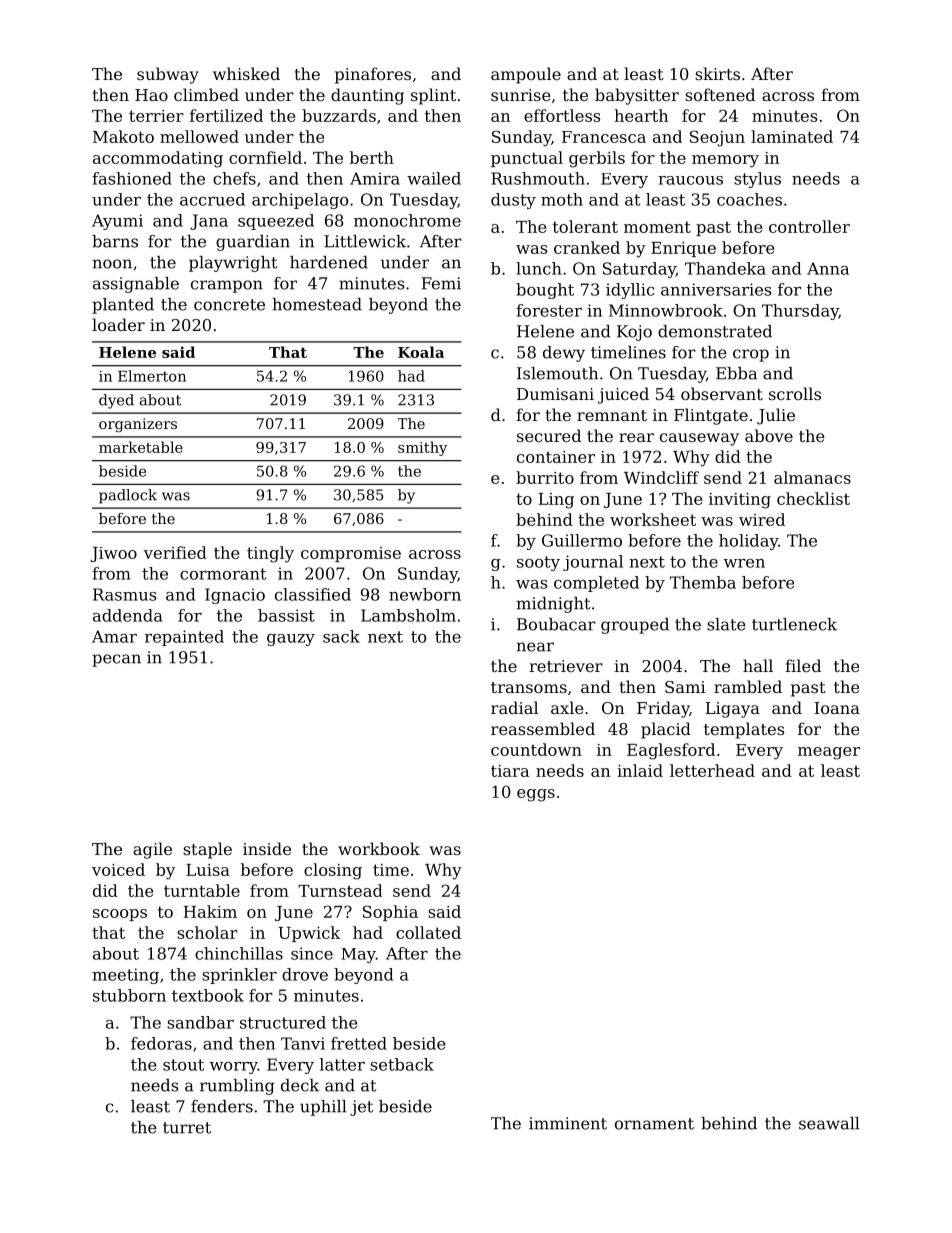  Describe the element at coordinates (809, 226) in the document. I see `controller` at that location.
